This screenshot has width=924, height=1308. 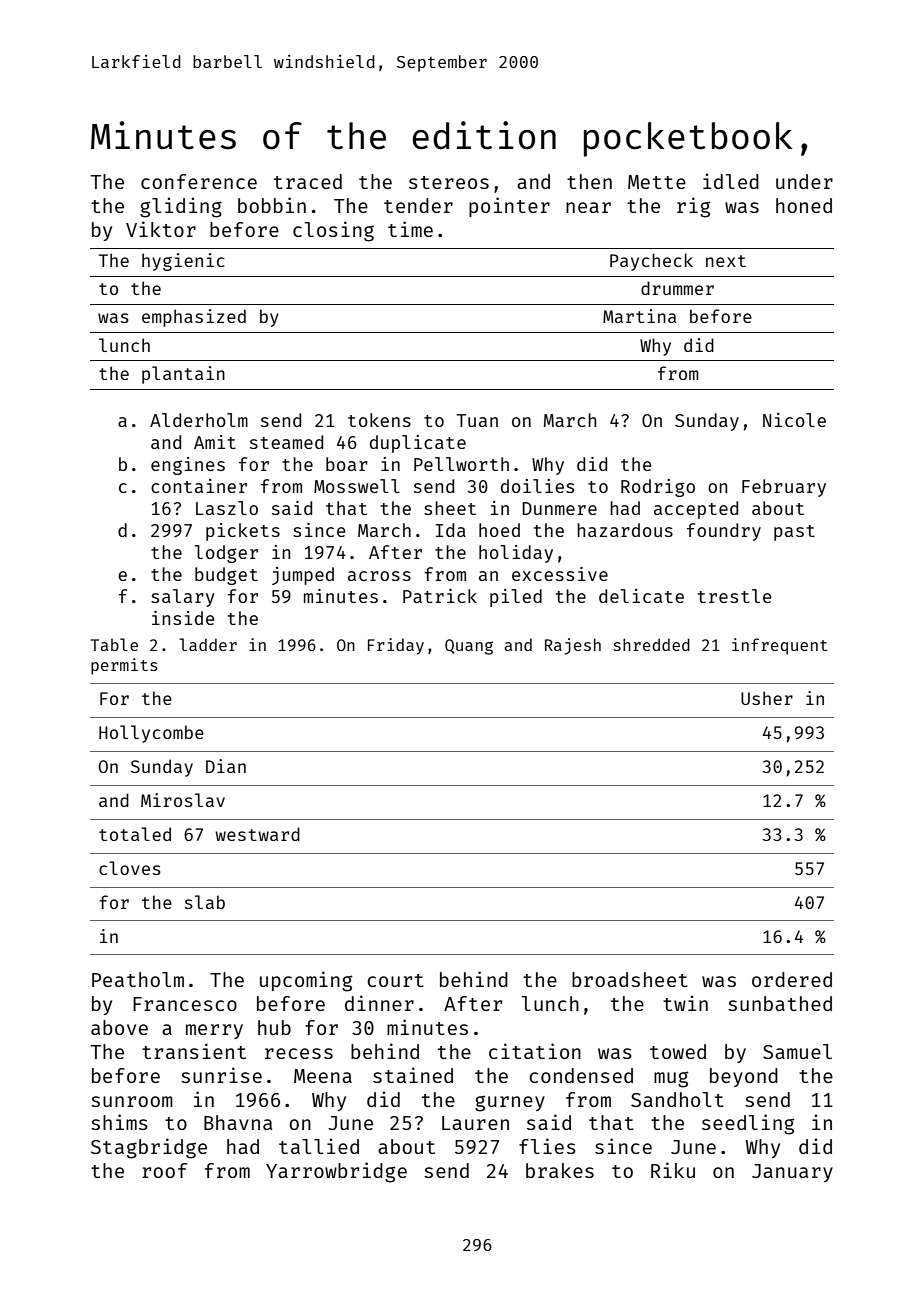 What do you see at coordinates (188, 466) in the screenshot?
I see `engines` at bounding box center [188, 466].
